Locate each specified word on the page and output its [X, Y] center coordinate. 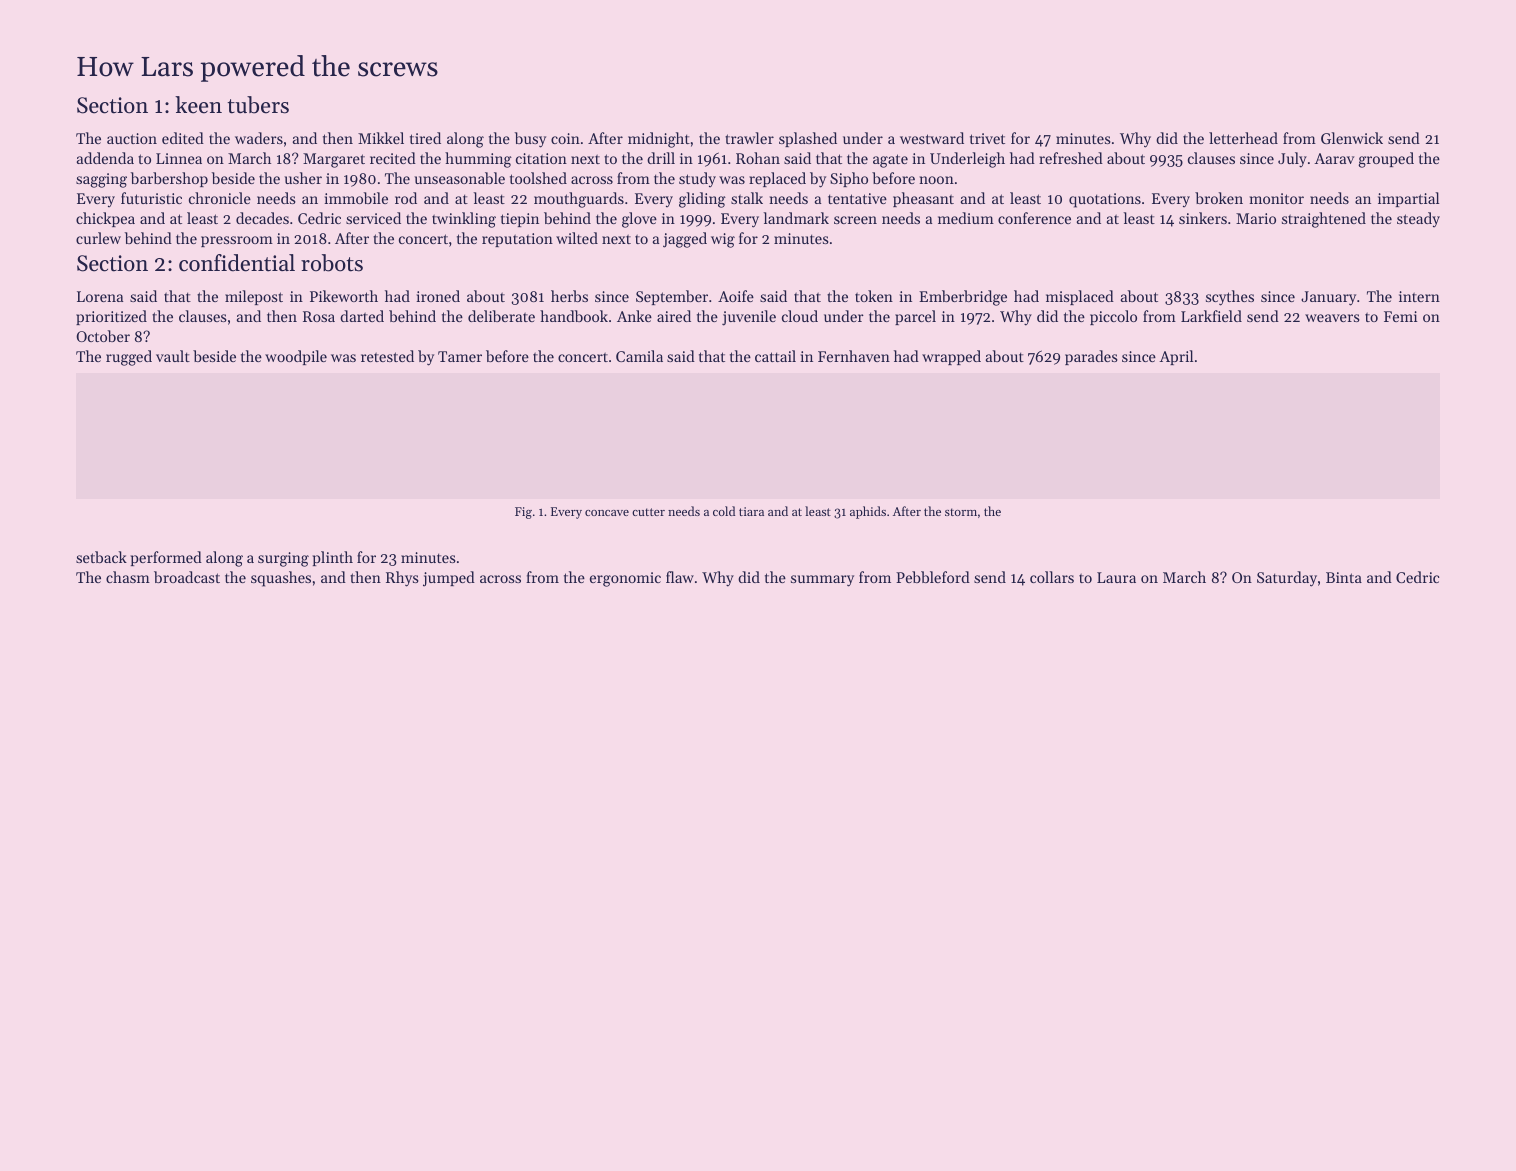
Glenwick [1352, 138]
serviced [373, 218]
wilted [577, 238]
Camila [639, 356]
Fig [523, 513]
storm [961, 512]
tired [425, 138]
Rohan [758, 158]
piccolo [1113, 317]
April [1176, 357]
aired [674, 316]
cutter [648, 512]
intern [1419, 296]
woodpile [296, 357]
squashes [281, 579]
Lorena [100, 296]
